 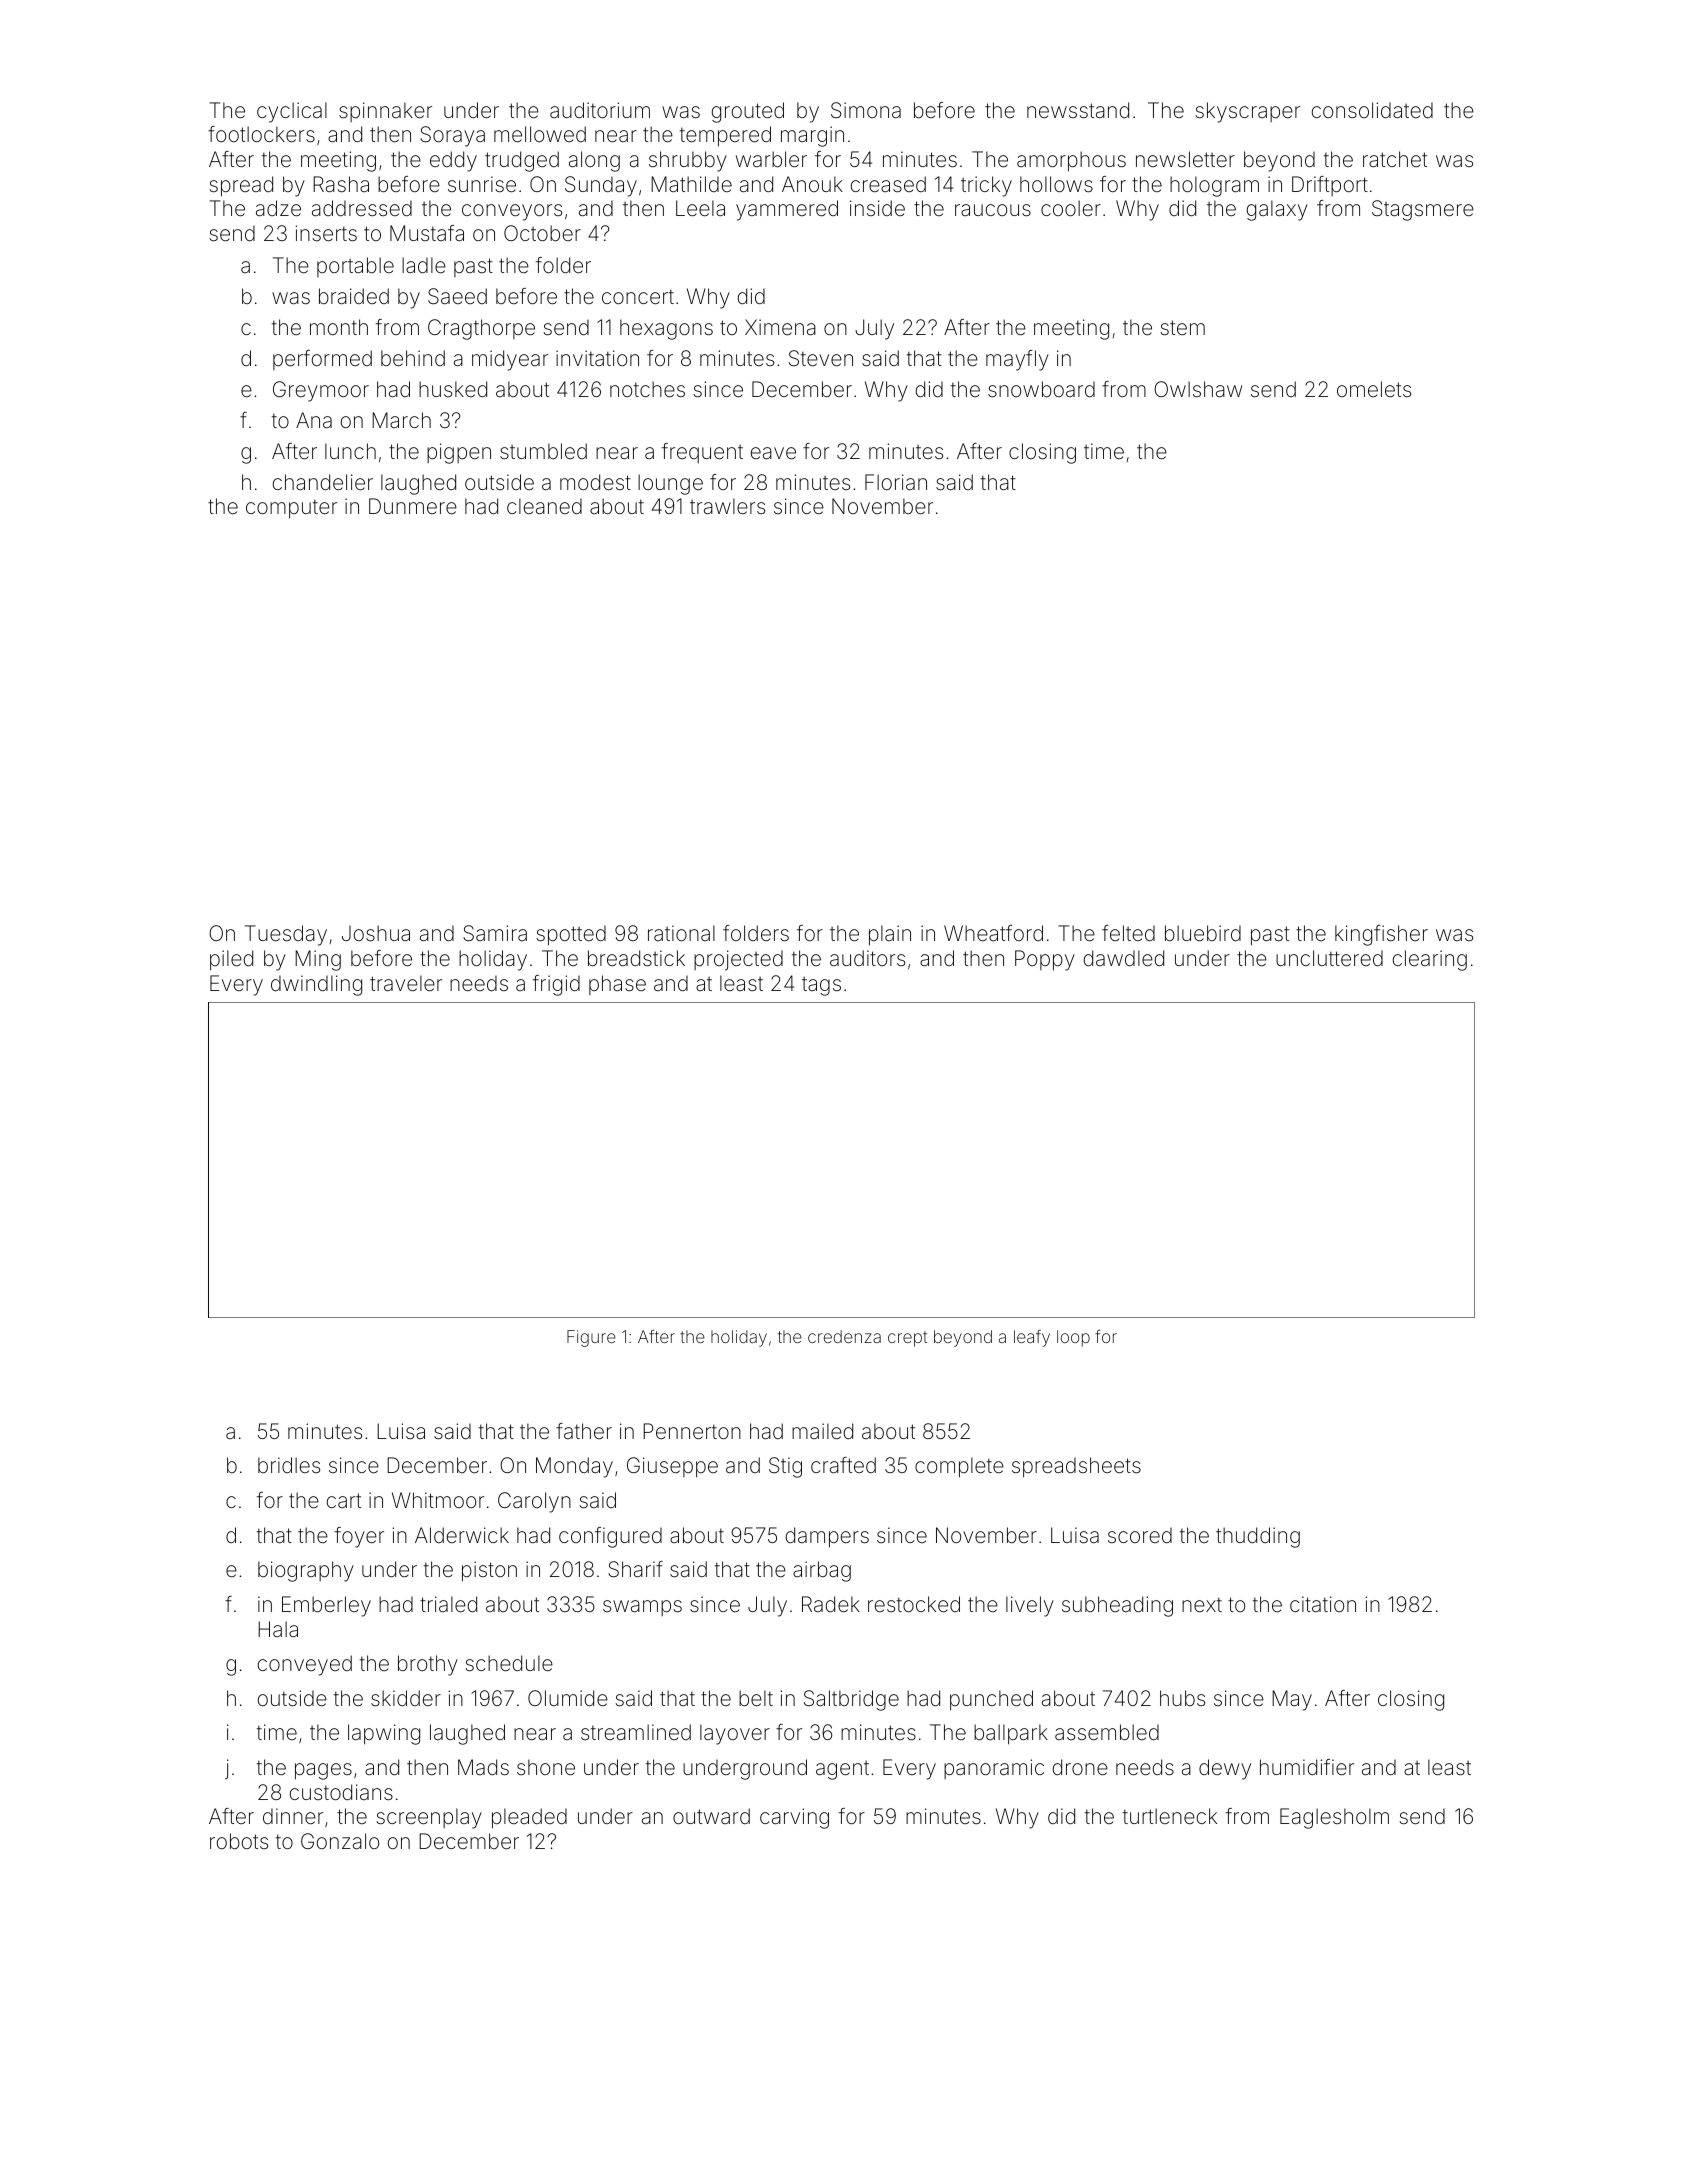 I want to click on trawlers, so click(x=727, y=506).
